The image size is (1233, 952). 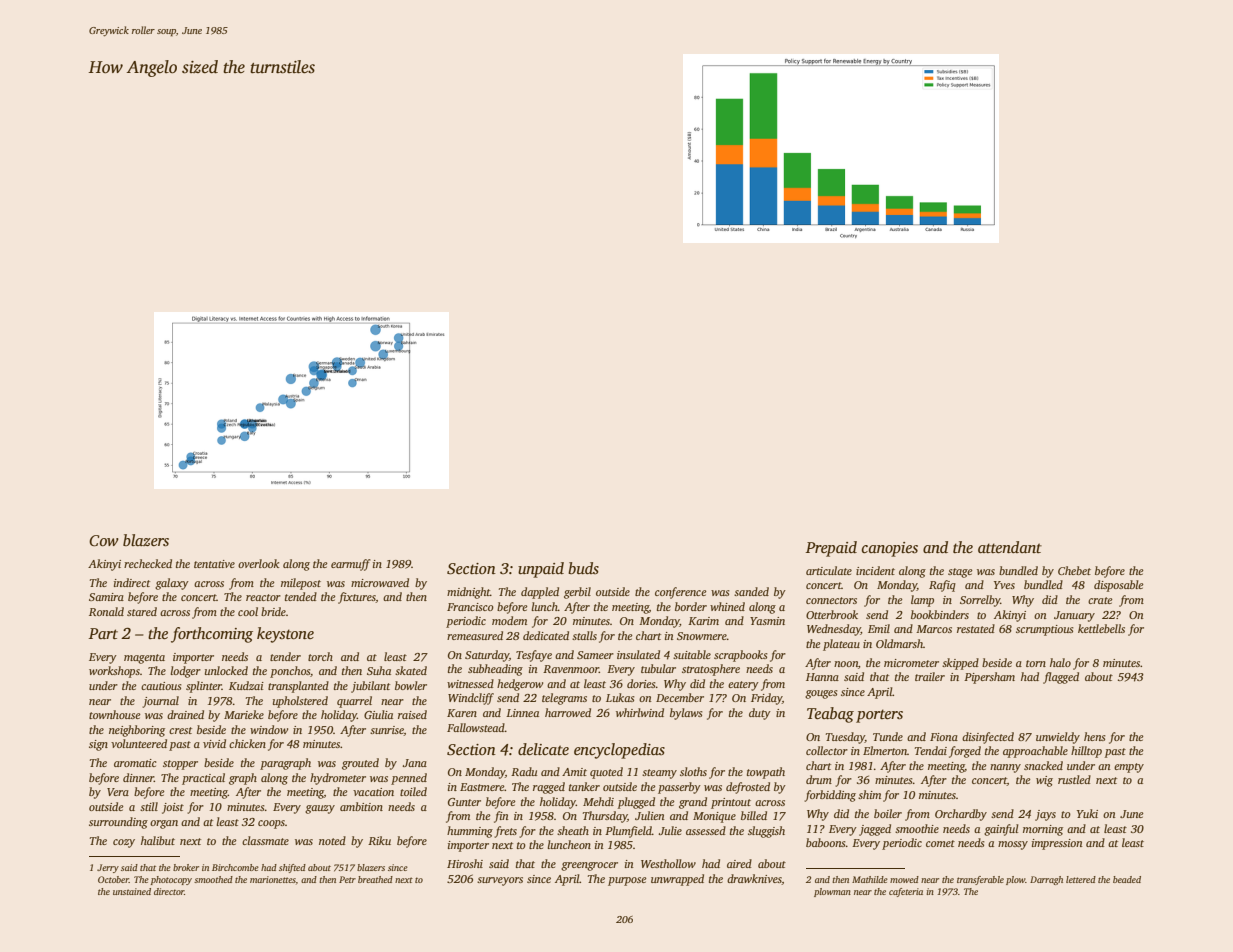 What do you see at coordinates (104, 541) in the image?
I see `Cow` at bounding box center [104, 541].
